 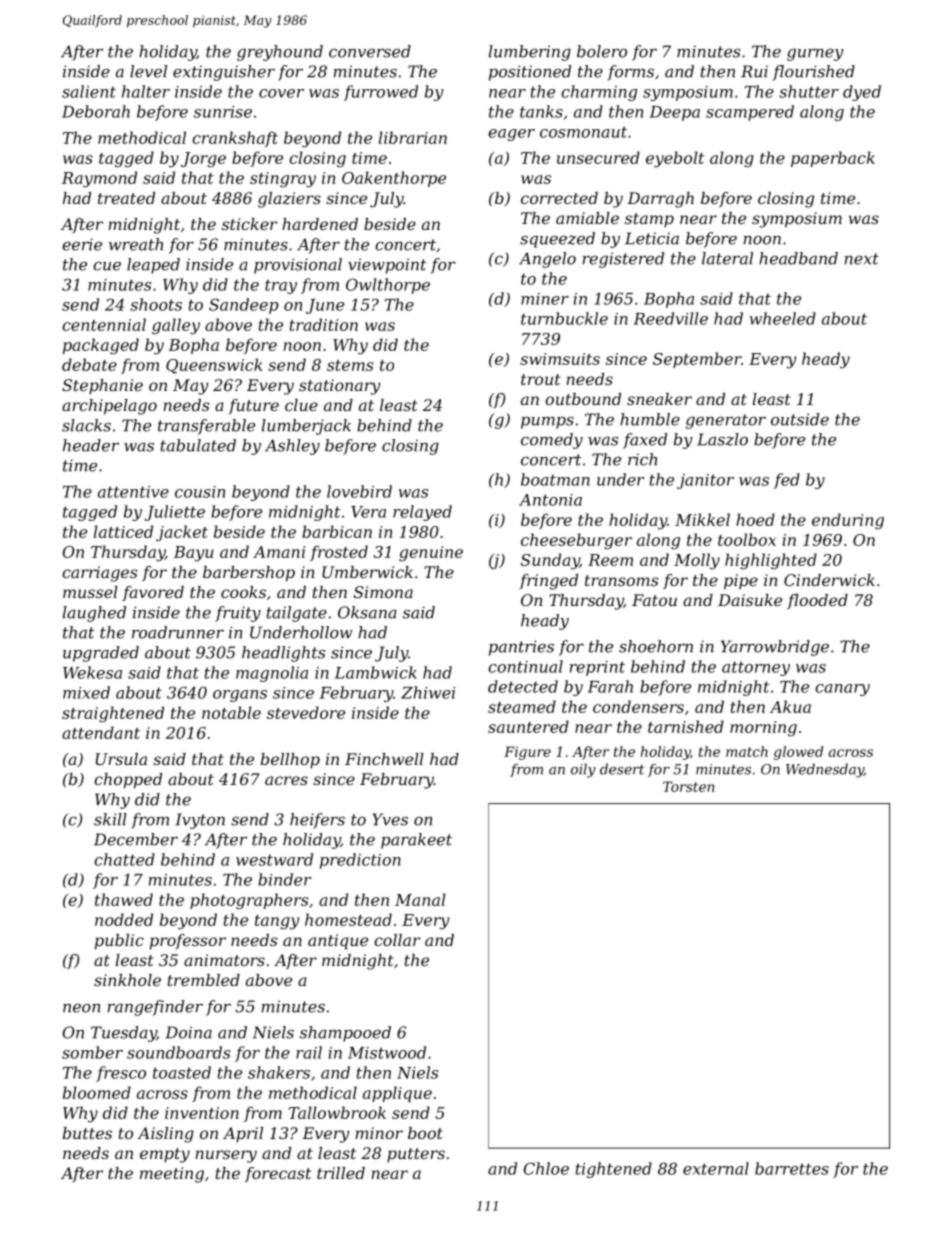 What do you see at coordinates (792, 1168) in the document?
I see `barrettes` at bounding box center [792, 1168].
